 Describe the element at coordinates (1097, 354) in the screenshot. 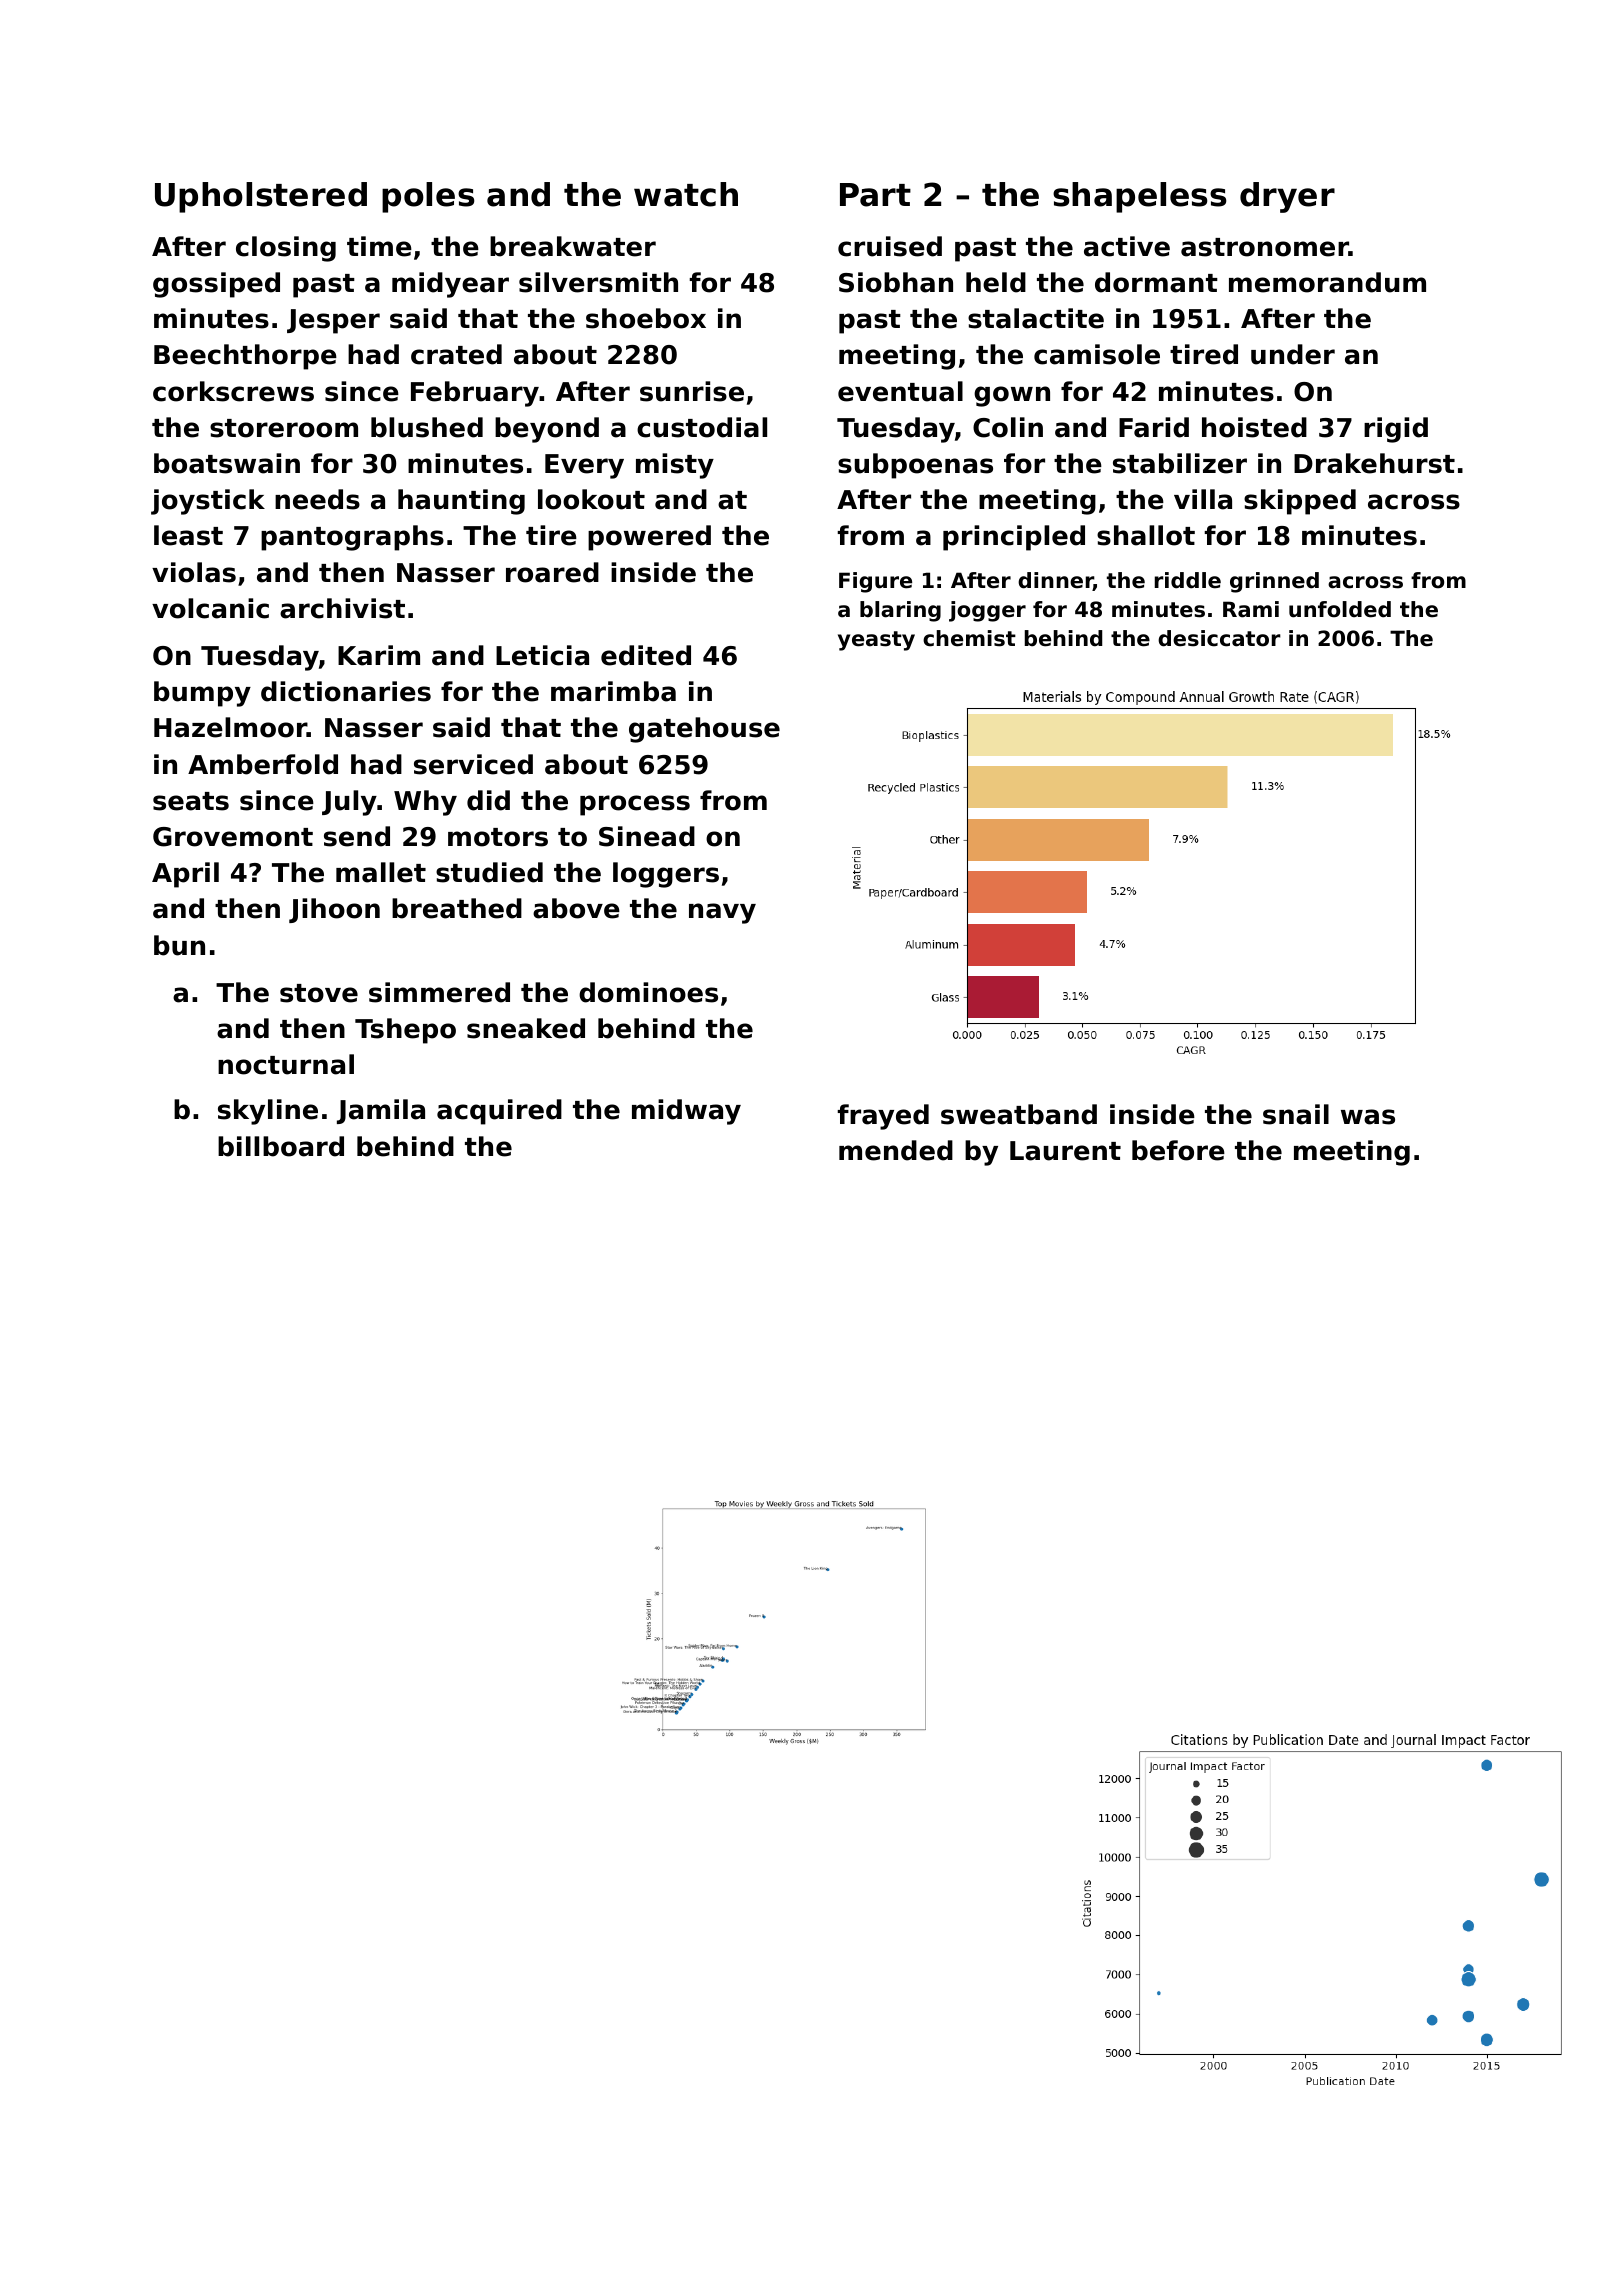

I see `camisole` at that location.
